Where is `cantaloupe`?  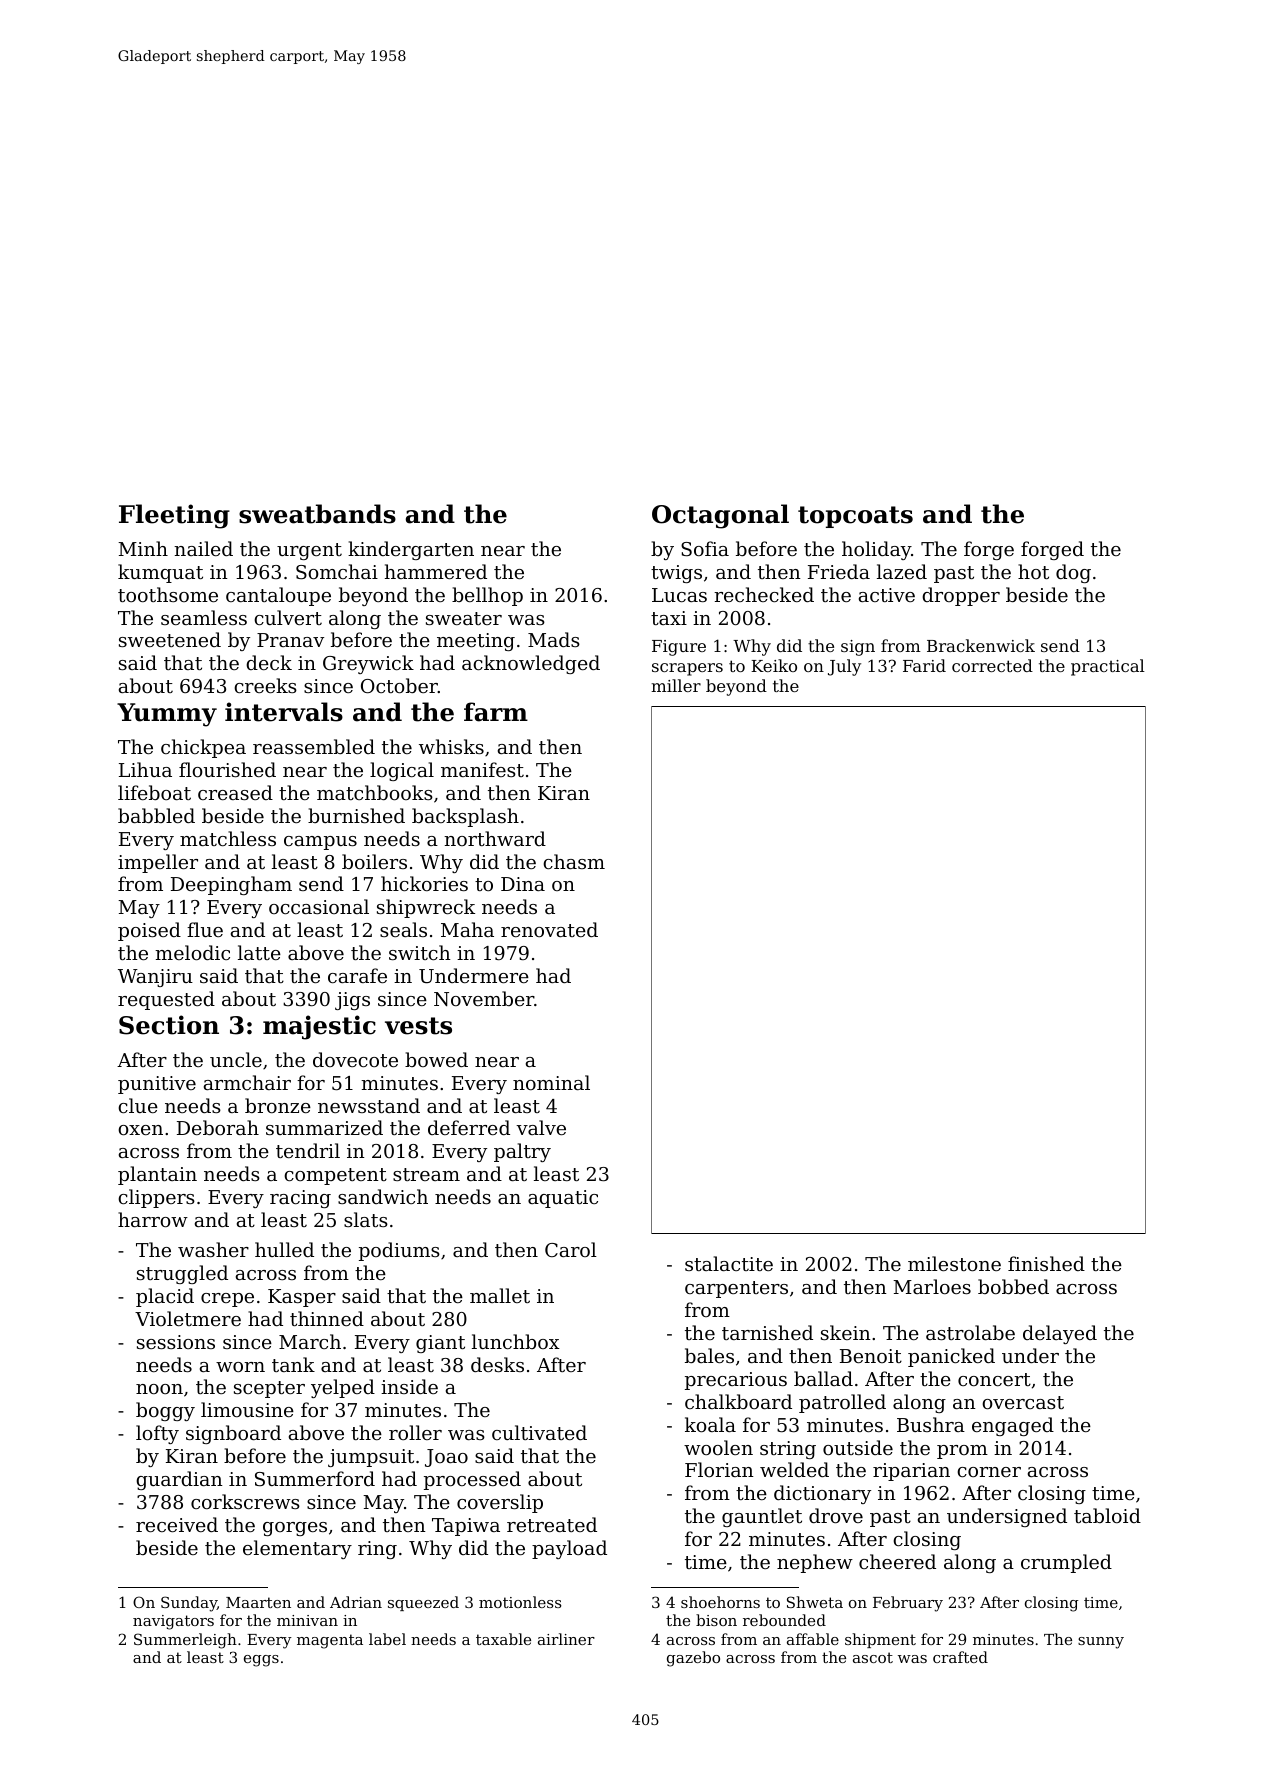 cantaloupe is located at coordinates (278, 596).
